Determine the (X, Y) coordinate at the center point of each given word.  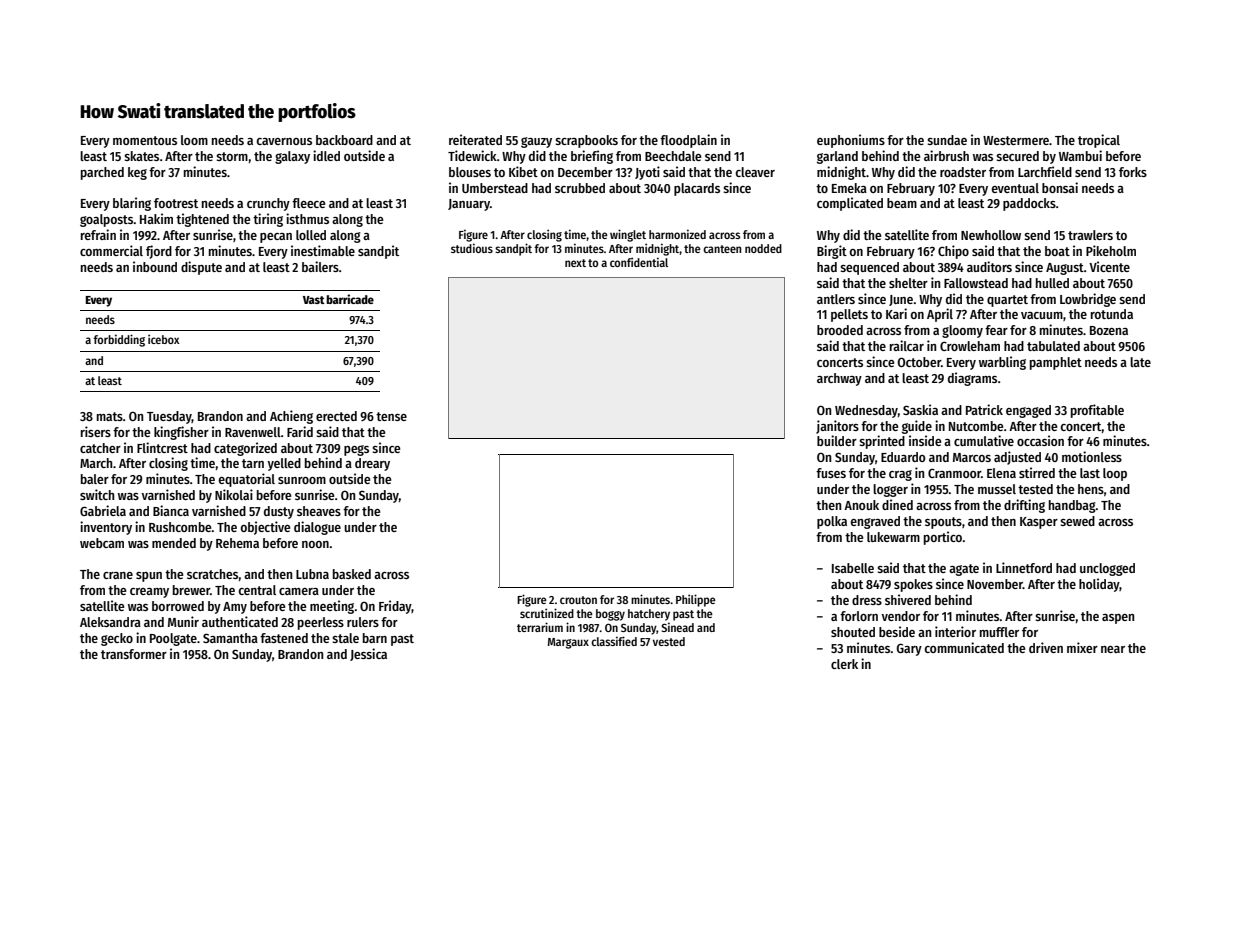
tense (391, 416)
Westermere (1016, 140)
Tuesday (169, 417)
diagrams (972, 379)
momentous (145, 140)
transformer (134, 654)
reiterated (475, 139)
